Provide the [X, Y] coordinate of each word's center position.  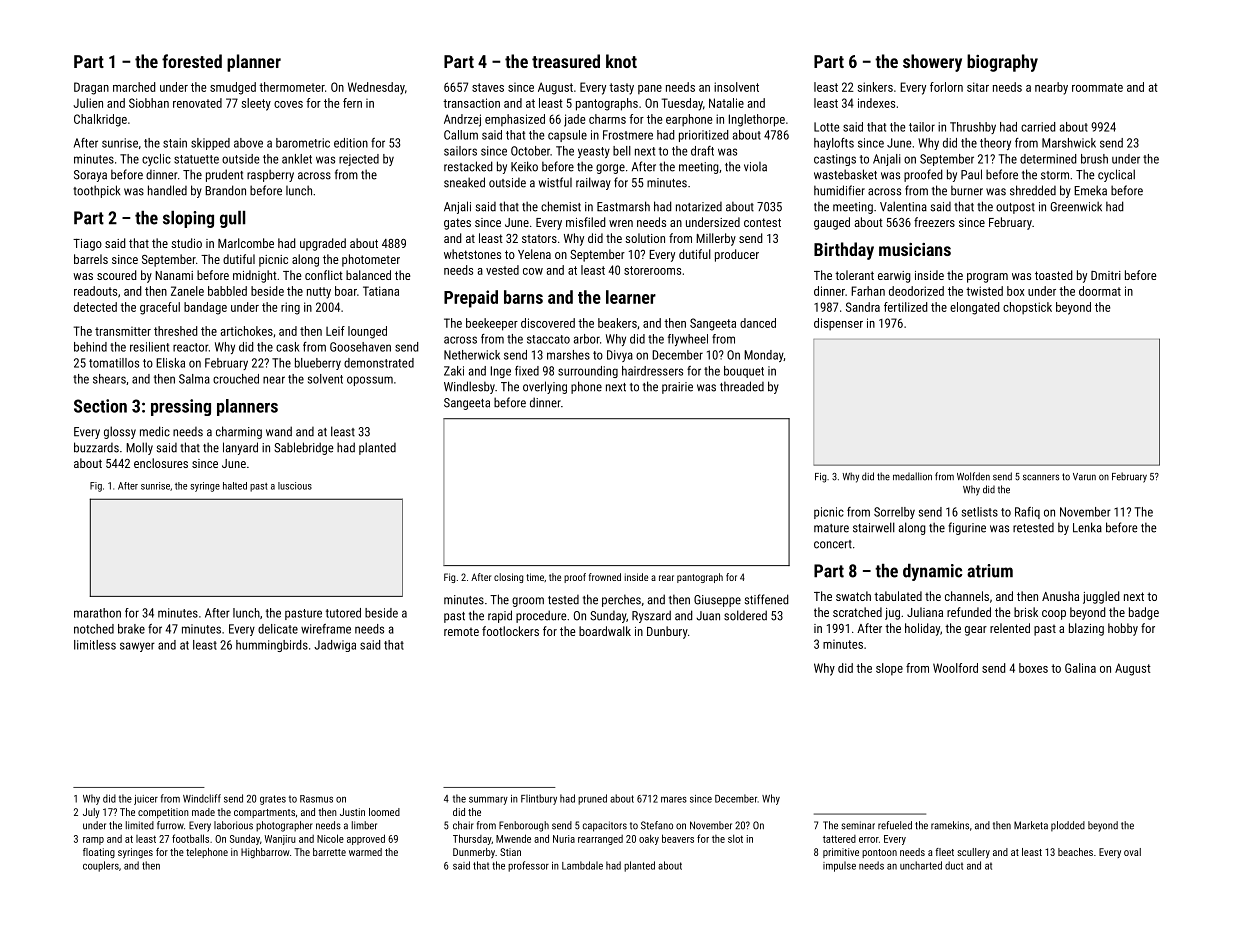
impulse [839, 866]
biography [1002, 63]
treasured [566, 61]
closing [508, 578]
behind [90, 347]
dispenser [838, 324]
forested [192, 61]
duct [954, 865]
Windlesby [469, 387]
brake [131, 629]
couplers [101, 866]
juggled [1101, 597]
